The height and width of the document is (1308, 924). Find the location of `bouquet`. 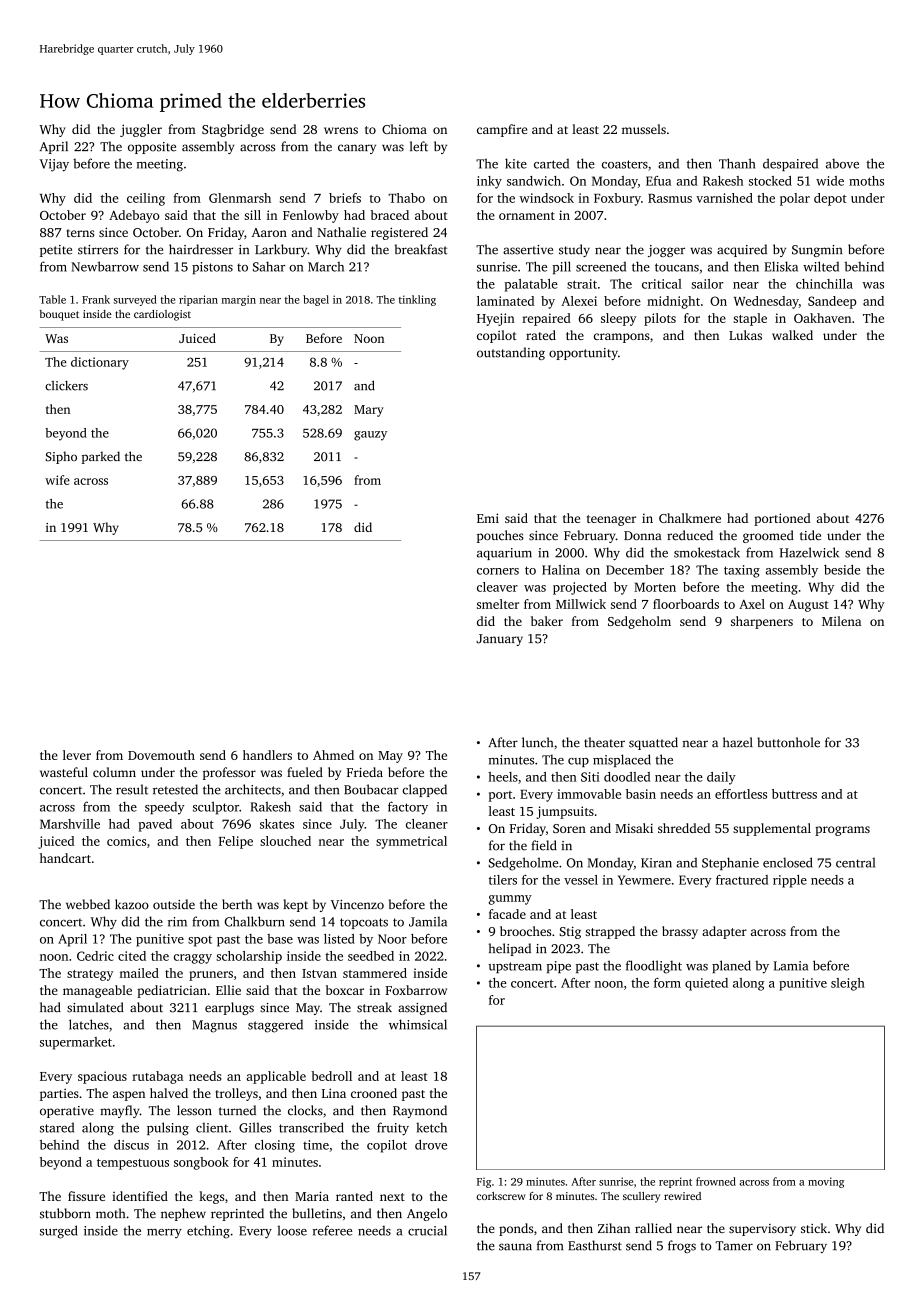

bouquet is located at coordinates (59, 315).
